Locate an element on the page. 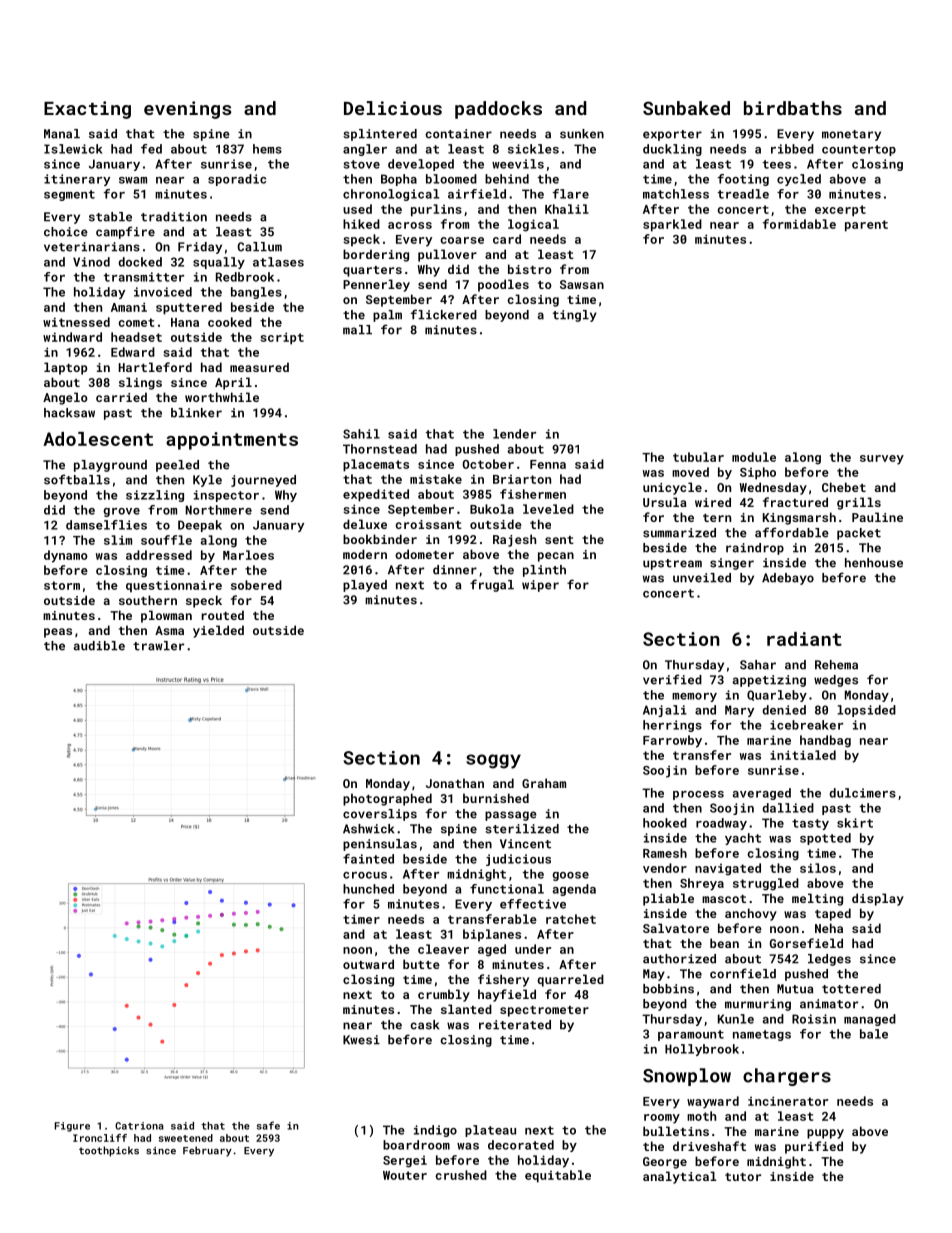 Image resolution: width=952 pixels, height=1233 pixels. safe is located at coordinates (268, 1125).
